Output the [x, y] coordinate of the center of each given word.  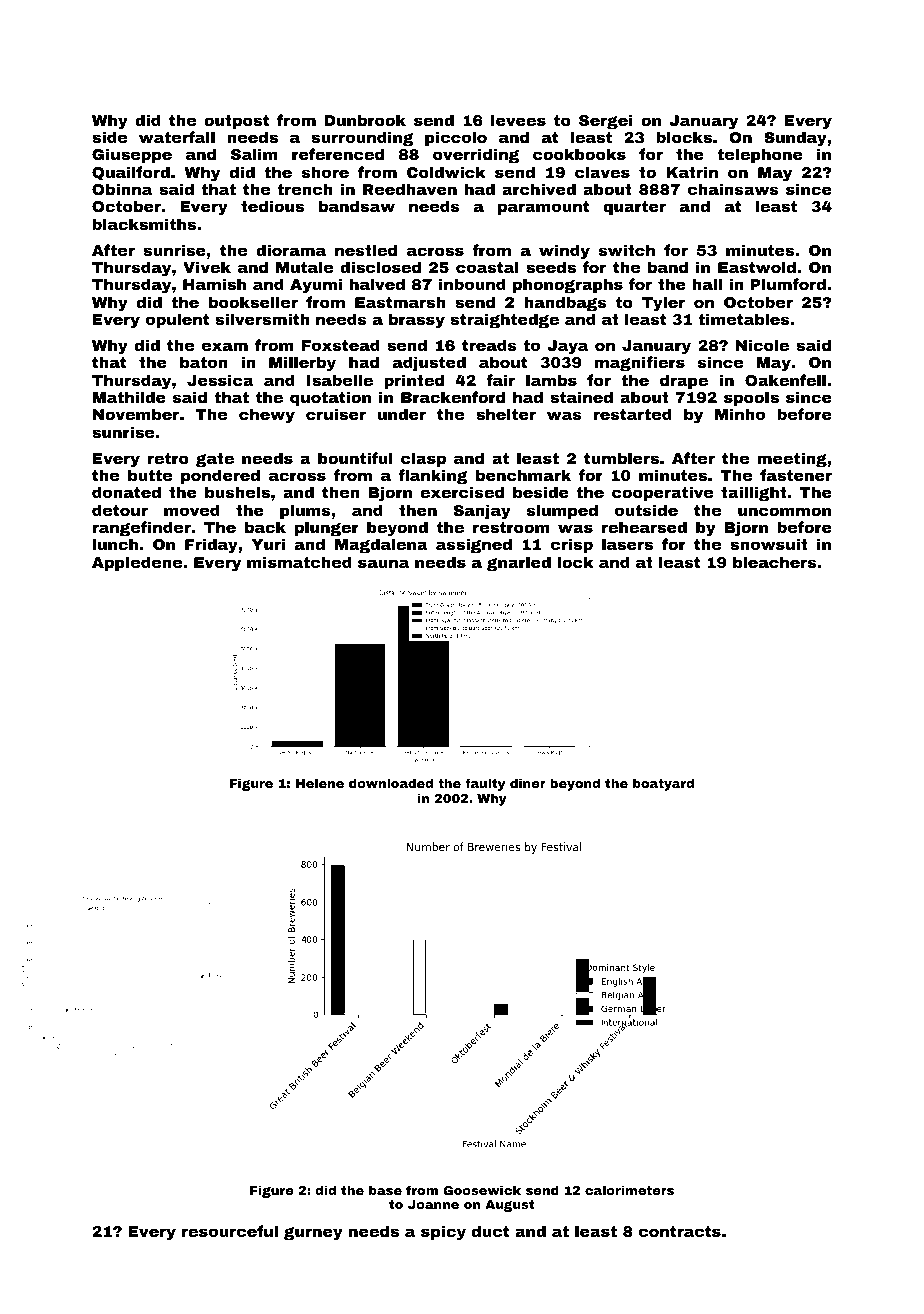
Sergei [606, 122]
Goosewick [482, 1190]
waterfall [177, 137]
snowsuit [769, 544]
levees [518, 120]
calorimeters [629, 1190]
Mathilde [129, 397]
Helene [320, 783]
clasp [423, 459]
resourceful [230, 1231]
